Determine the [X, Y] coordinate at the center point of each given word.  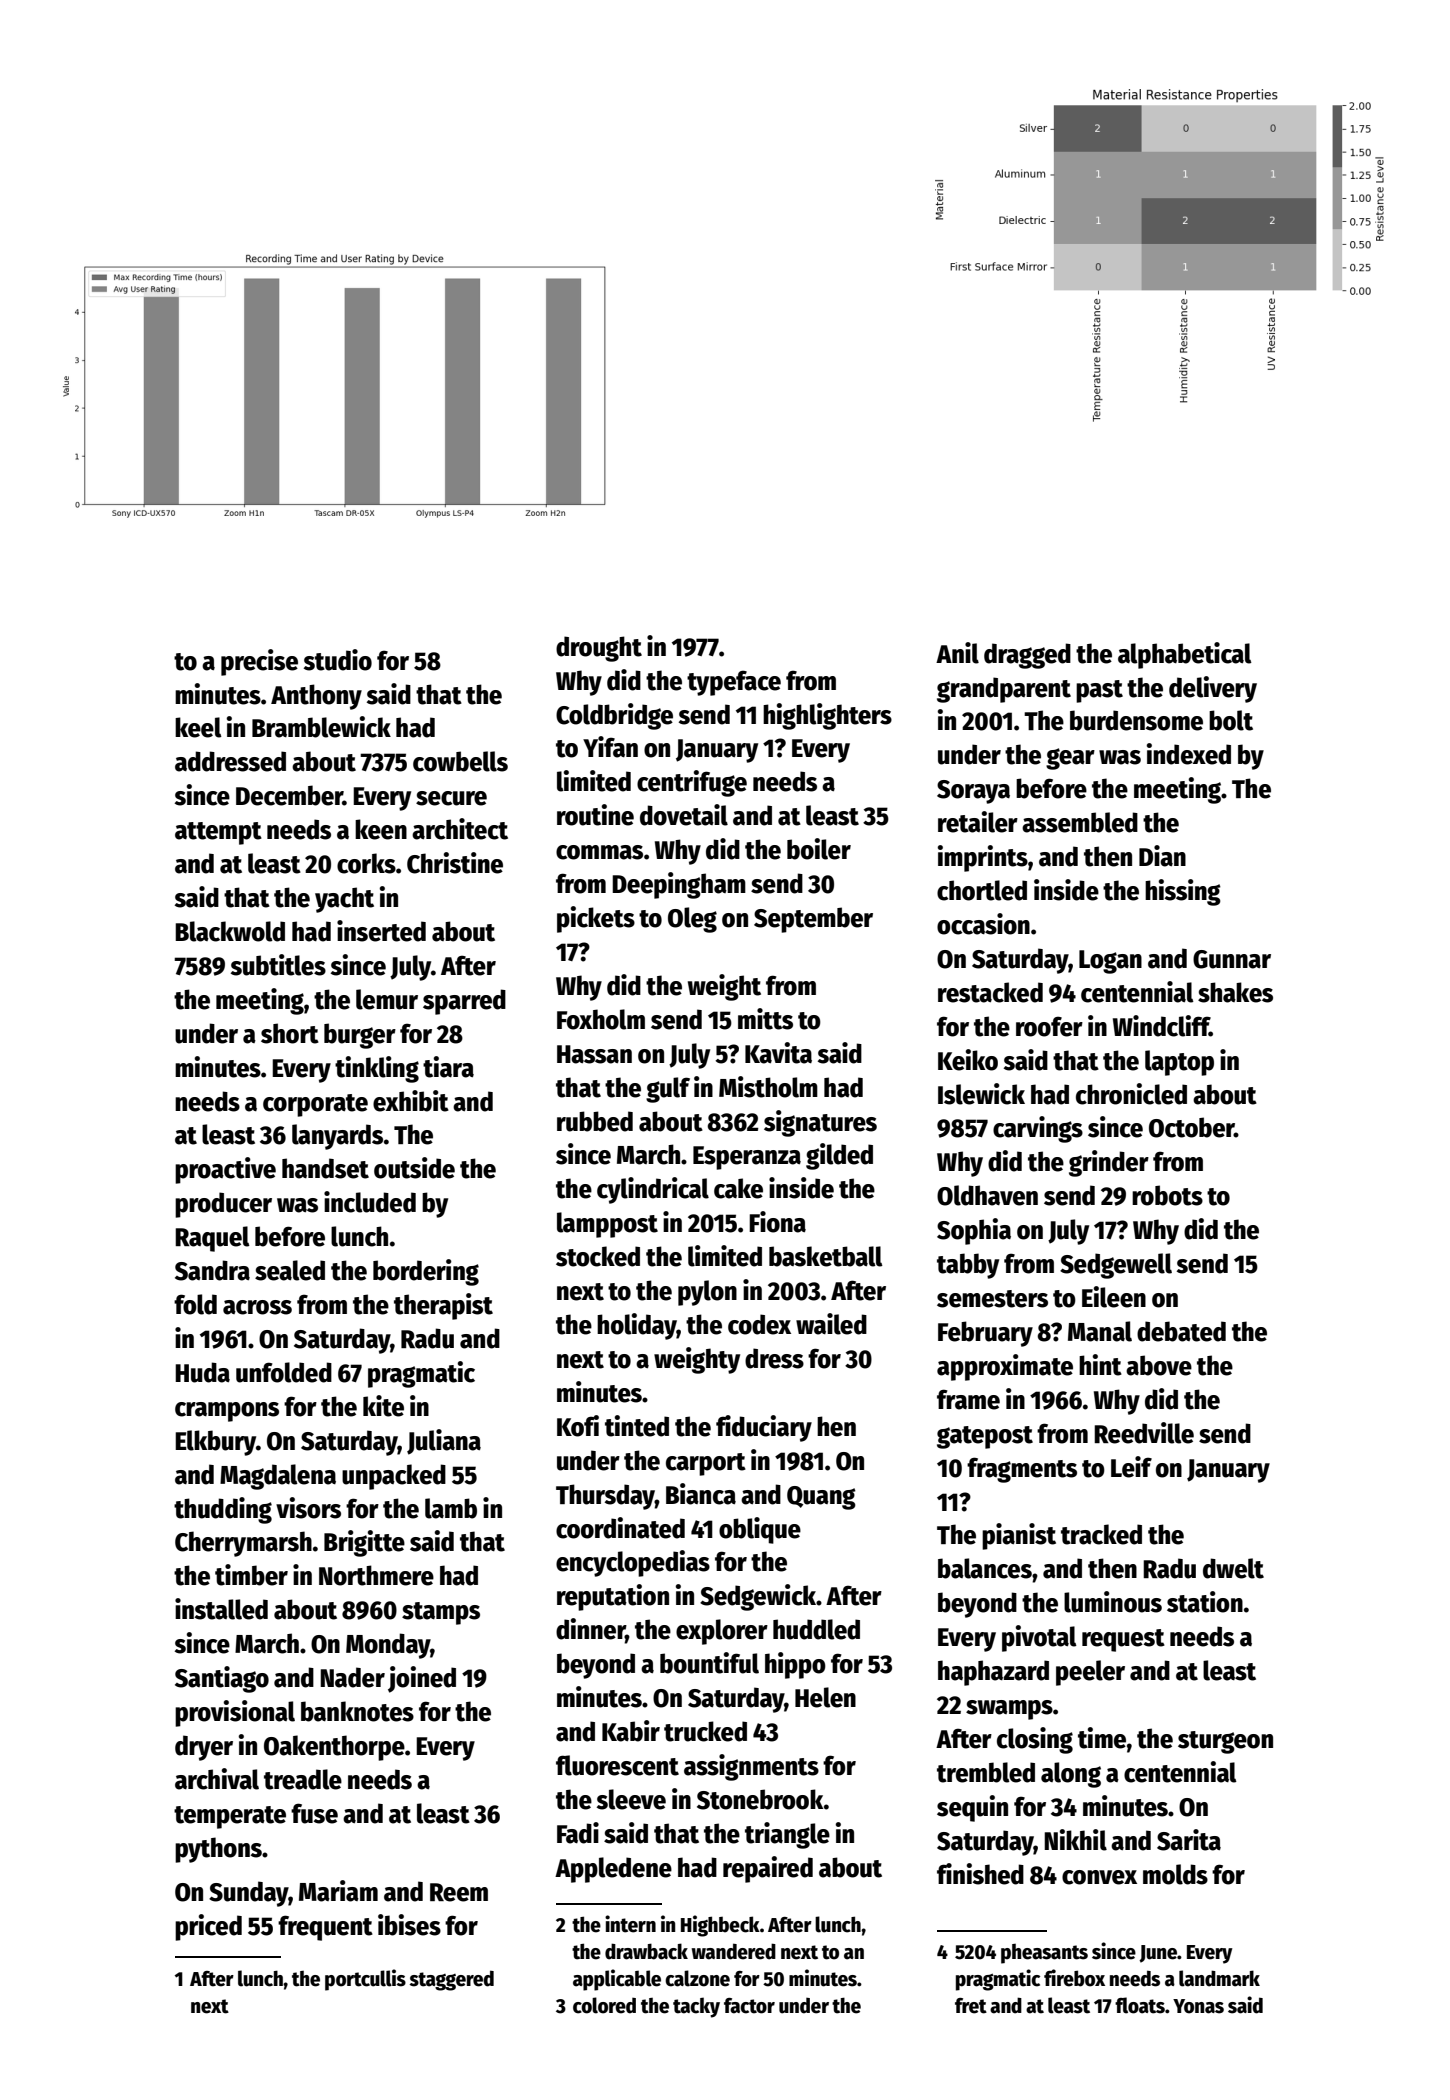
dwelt [1233, 1568]
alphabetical [1185, 655]
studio [338, 660]
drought [599, 649]
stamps [441, 1613]
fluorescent [617, 1765]
